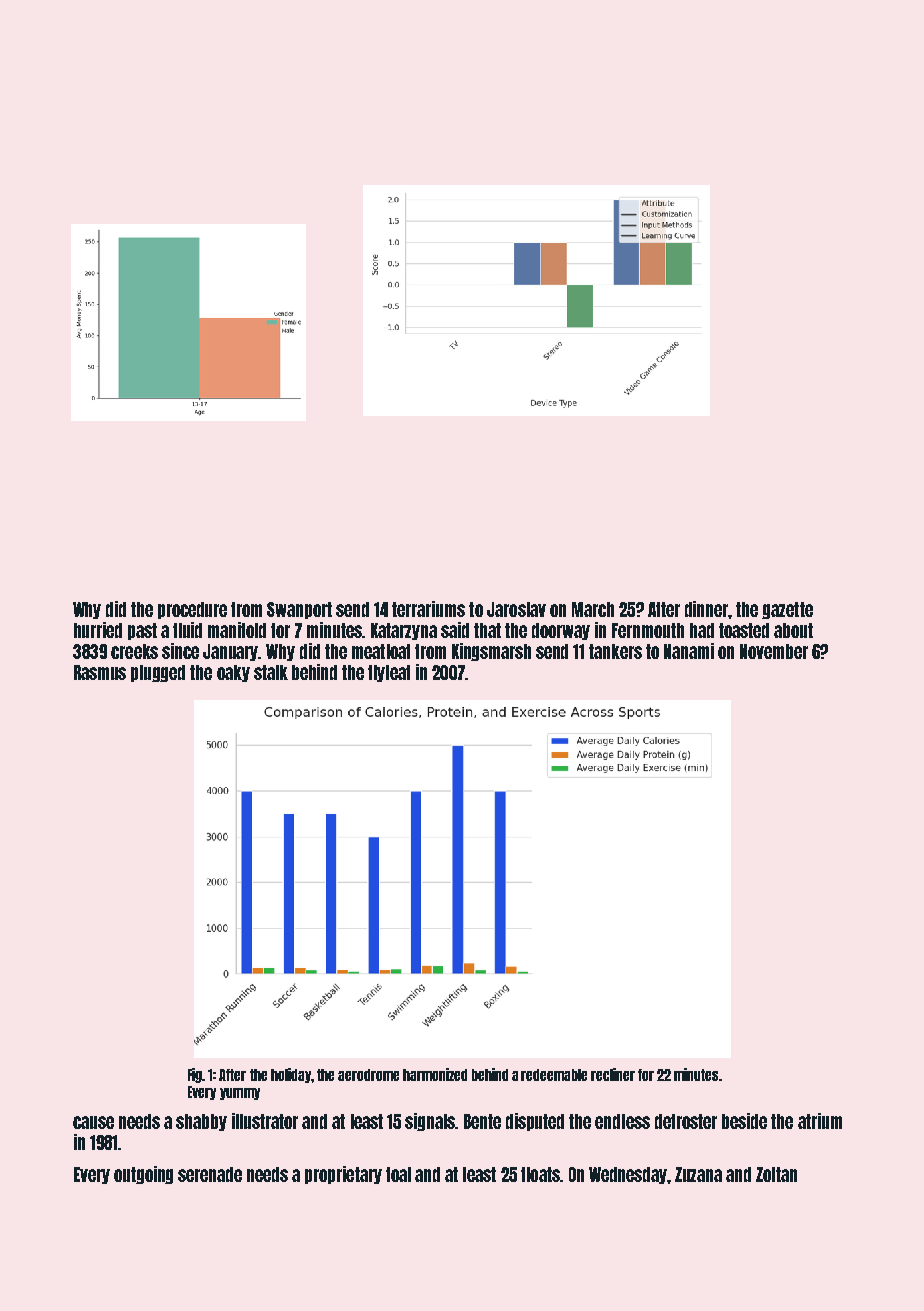 The width and height of the page is (924, 1311). What do you see at coordinates (192, 610) in the page?
I see `procedure` at bounding box center [192, 610].
